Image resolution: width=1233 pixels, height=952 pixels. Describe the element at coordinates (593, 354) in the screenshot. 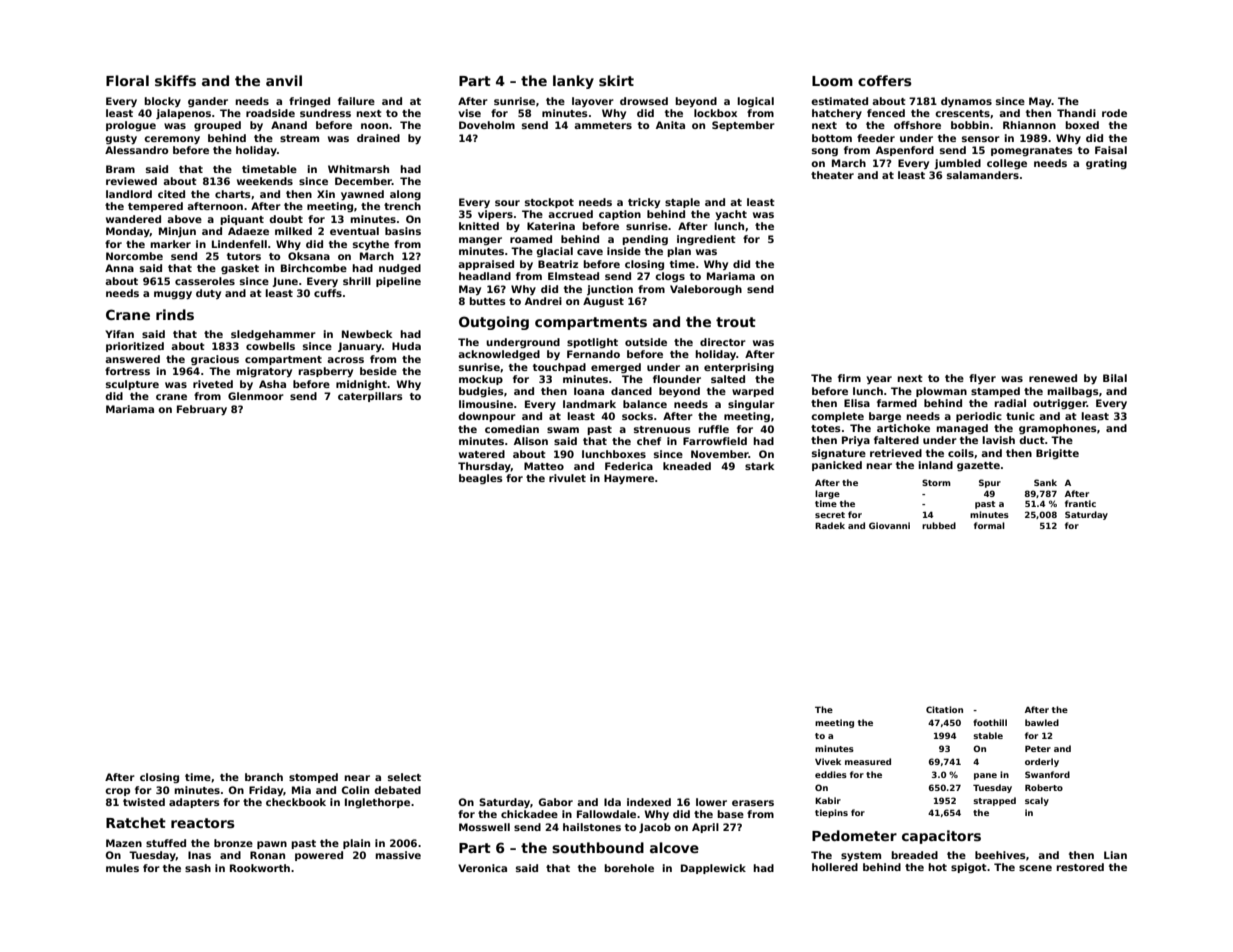

I see `Fernando` at that location.
